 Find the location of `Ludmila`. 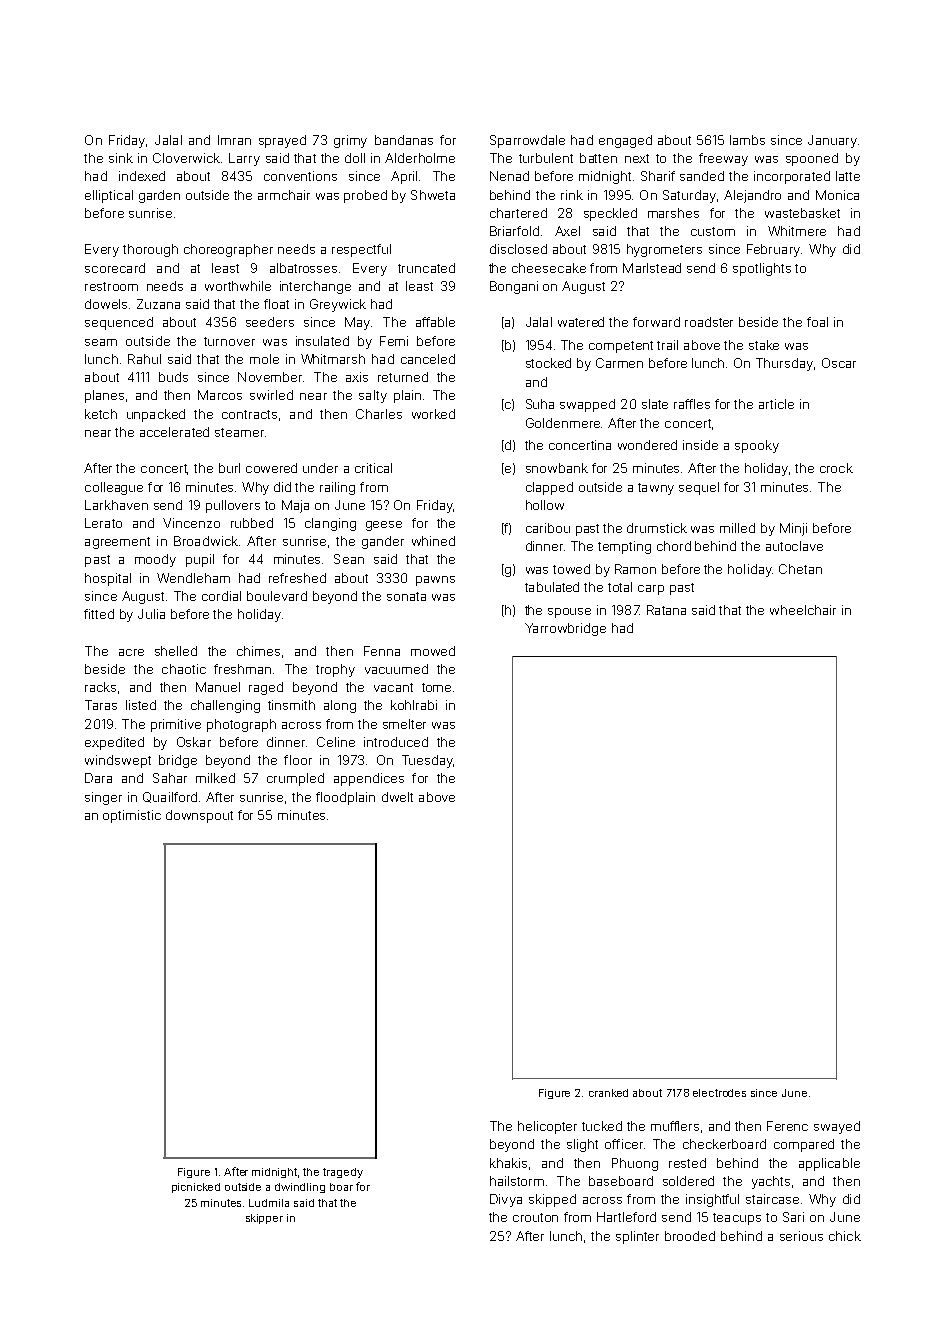

Ludmila is located at coordinates (269, 1203).
